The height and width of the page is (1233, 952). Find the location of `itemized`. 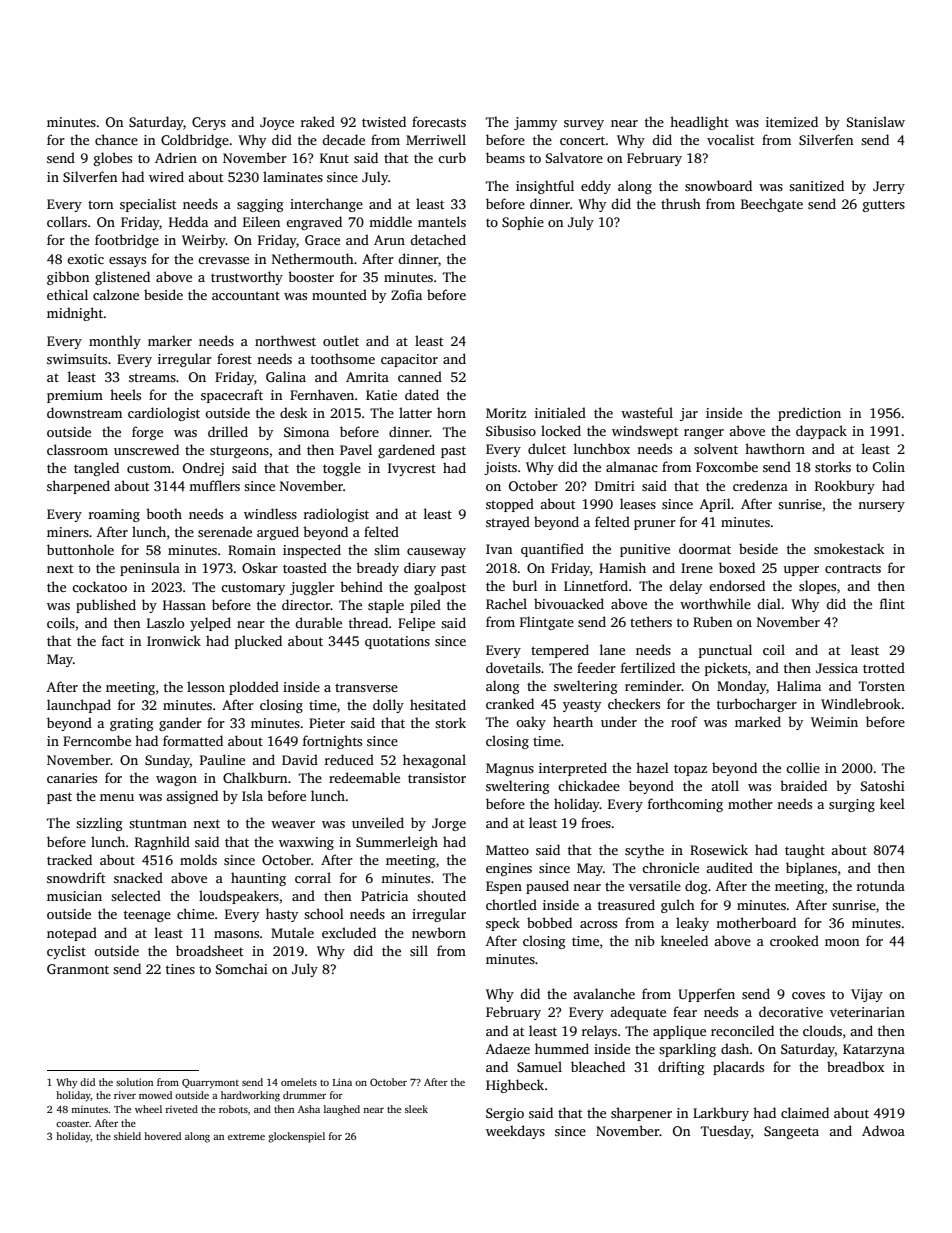

itemized is located at coordinates (792, 121).
